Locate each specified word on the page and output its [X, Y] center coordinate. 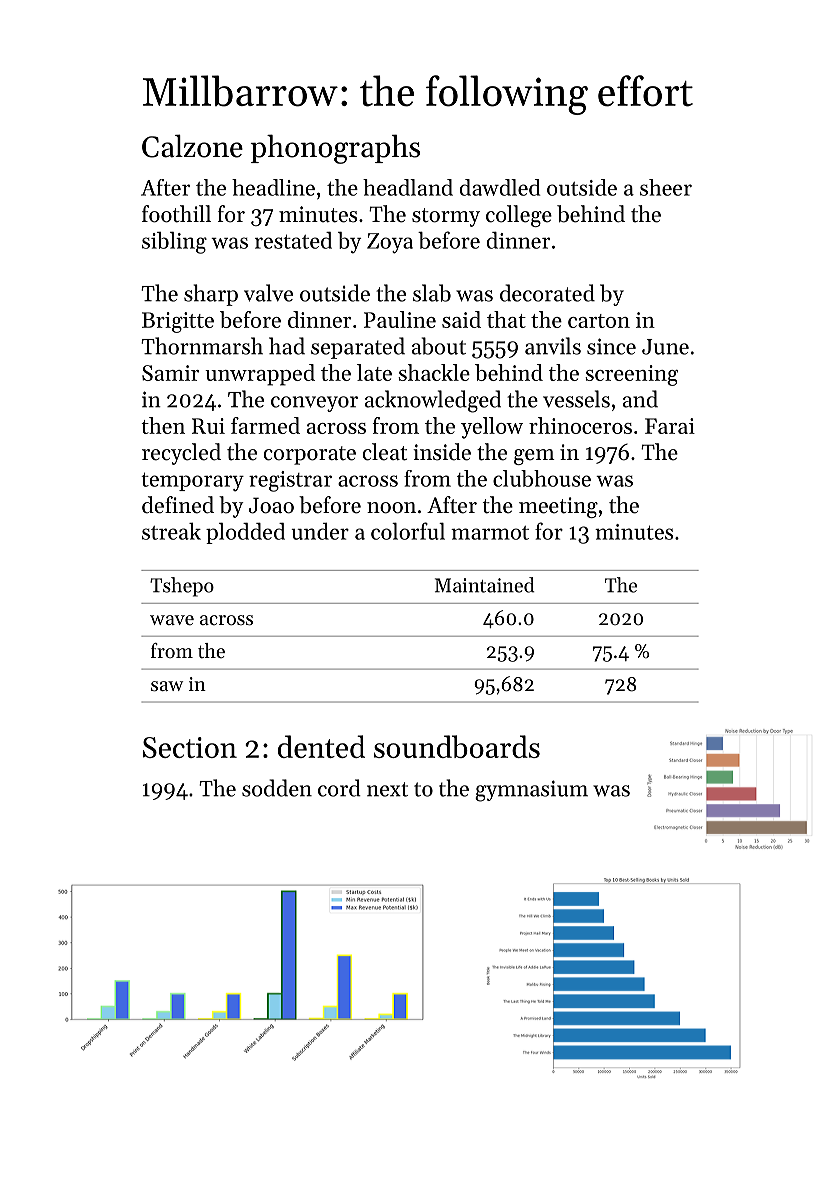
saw [167, 686]
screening [632, 375]
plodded [245, 533]
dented [321, 746]
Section [190, 747]
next [387, 789]
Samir [170, 373]
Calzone [192, 146]
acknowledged [433, 401]
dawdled [500, 187]
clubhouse [542, 478]
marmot [490, 533]
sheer [666, 187]
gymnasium [531, 791]
